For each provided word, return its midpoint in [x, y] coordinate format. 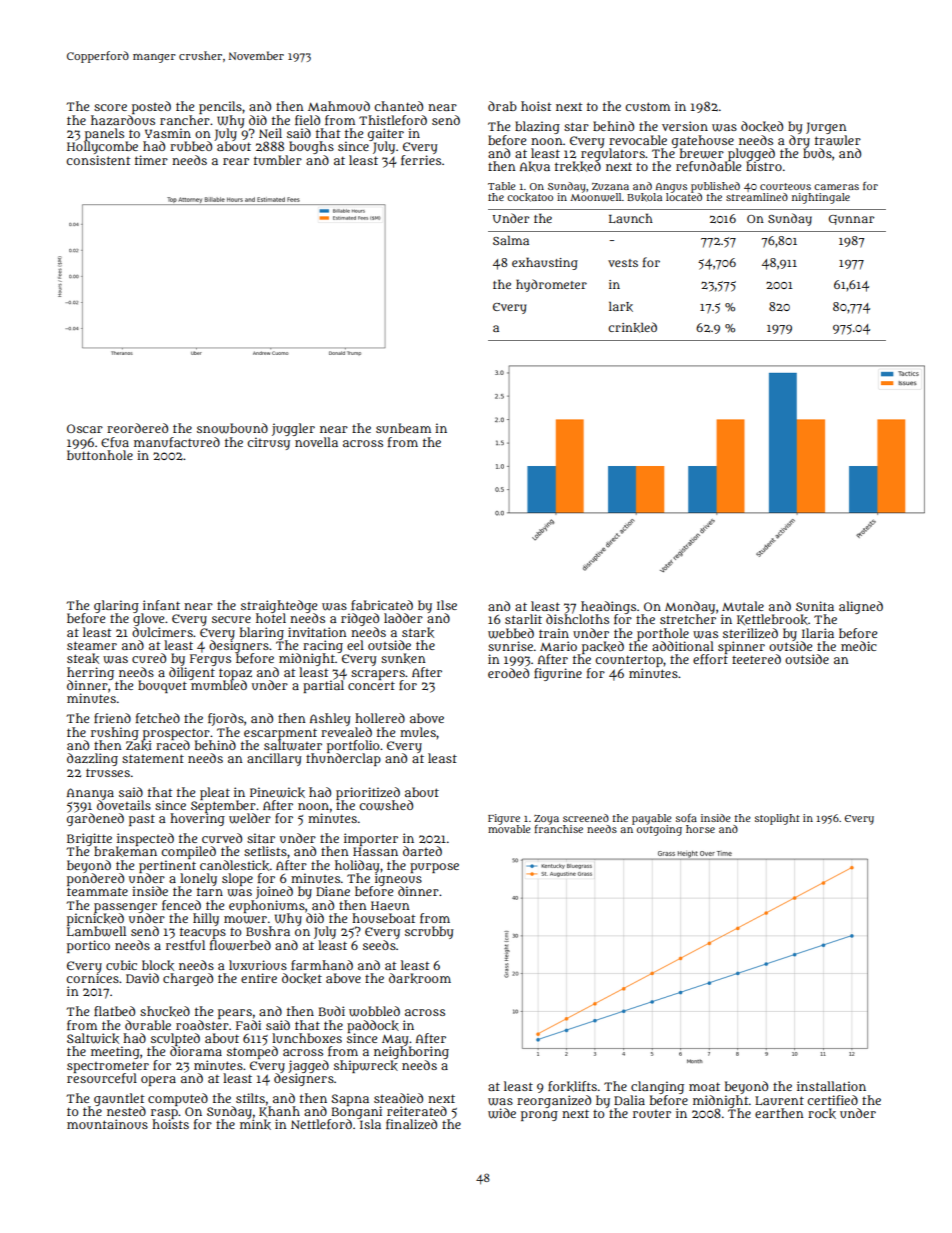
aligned [861, 607]
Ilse [447, 605]
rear [236, 161]
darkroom [420, 978]
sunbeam [403, 428]
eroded [508, 673]
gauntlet [119, 1099]
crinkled [632, 327]
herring [90, 673]
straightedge [279, 606]
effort [710, 659]
